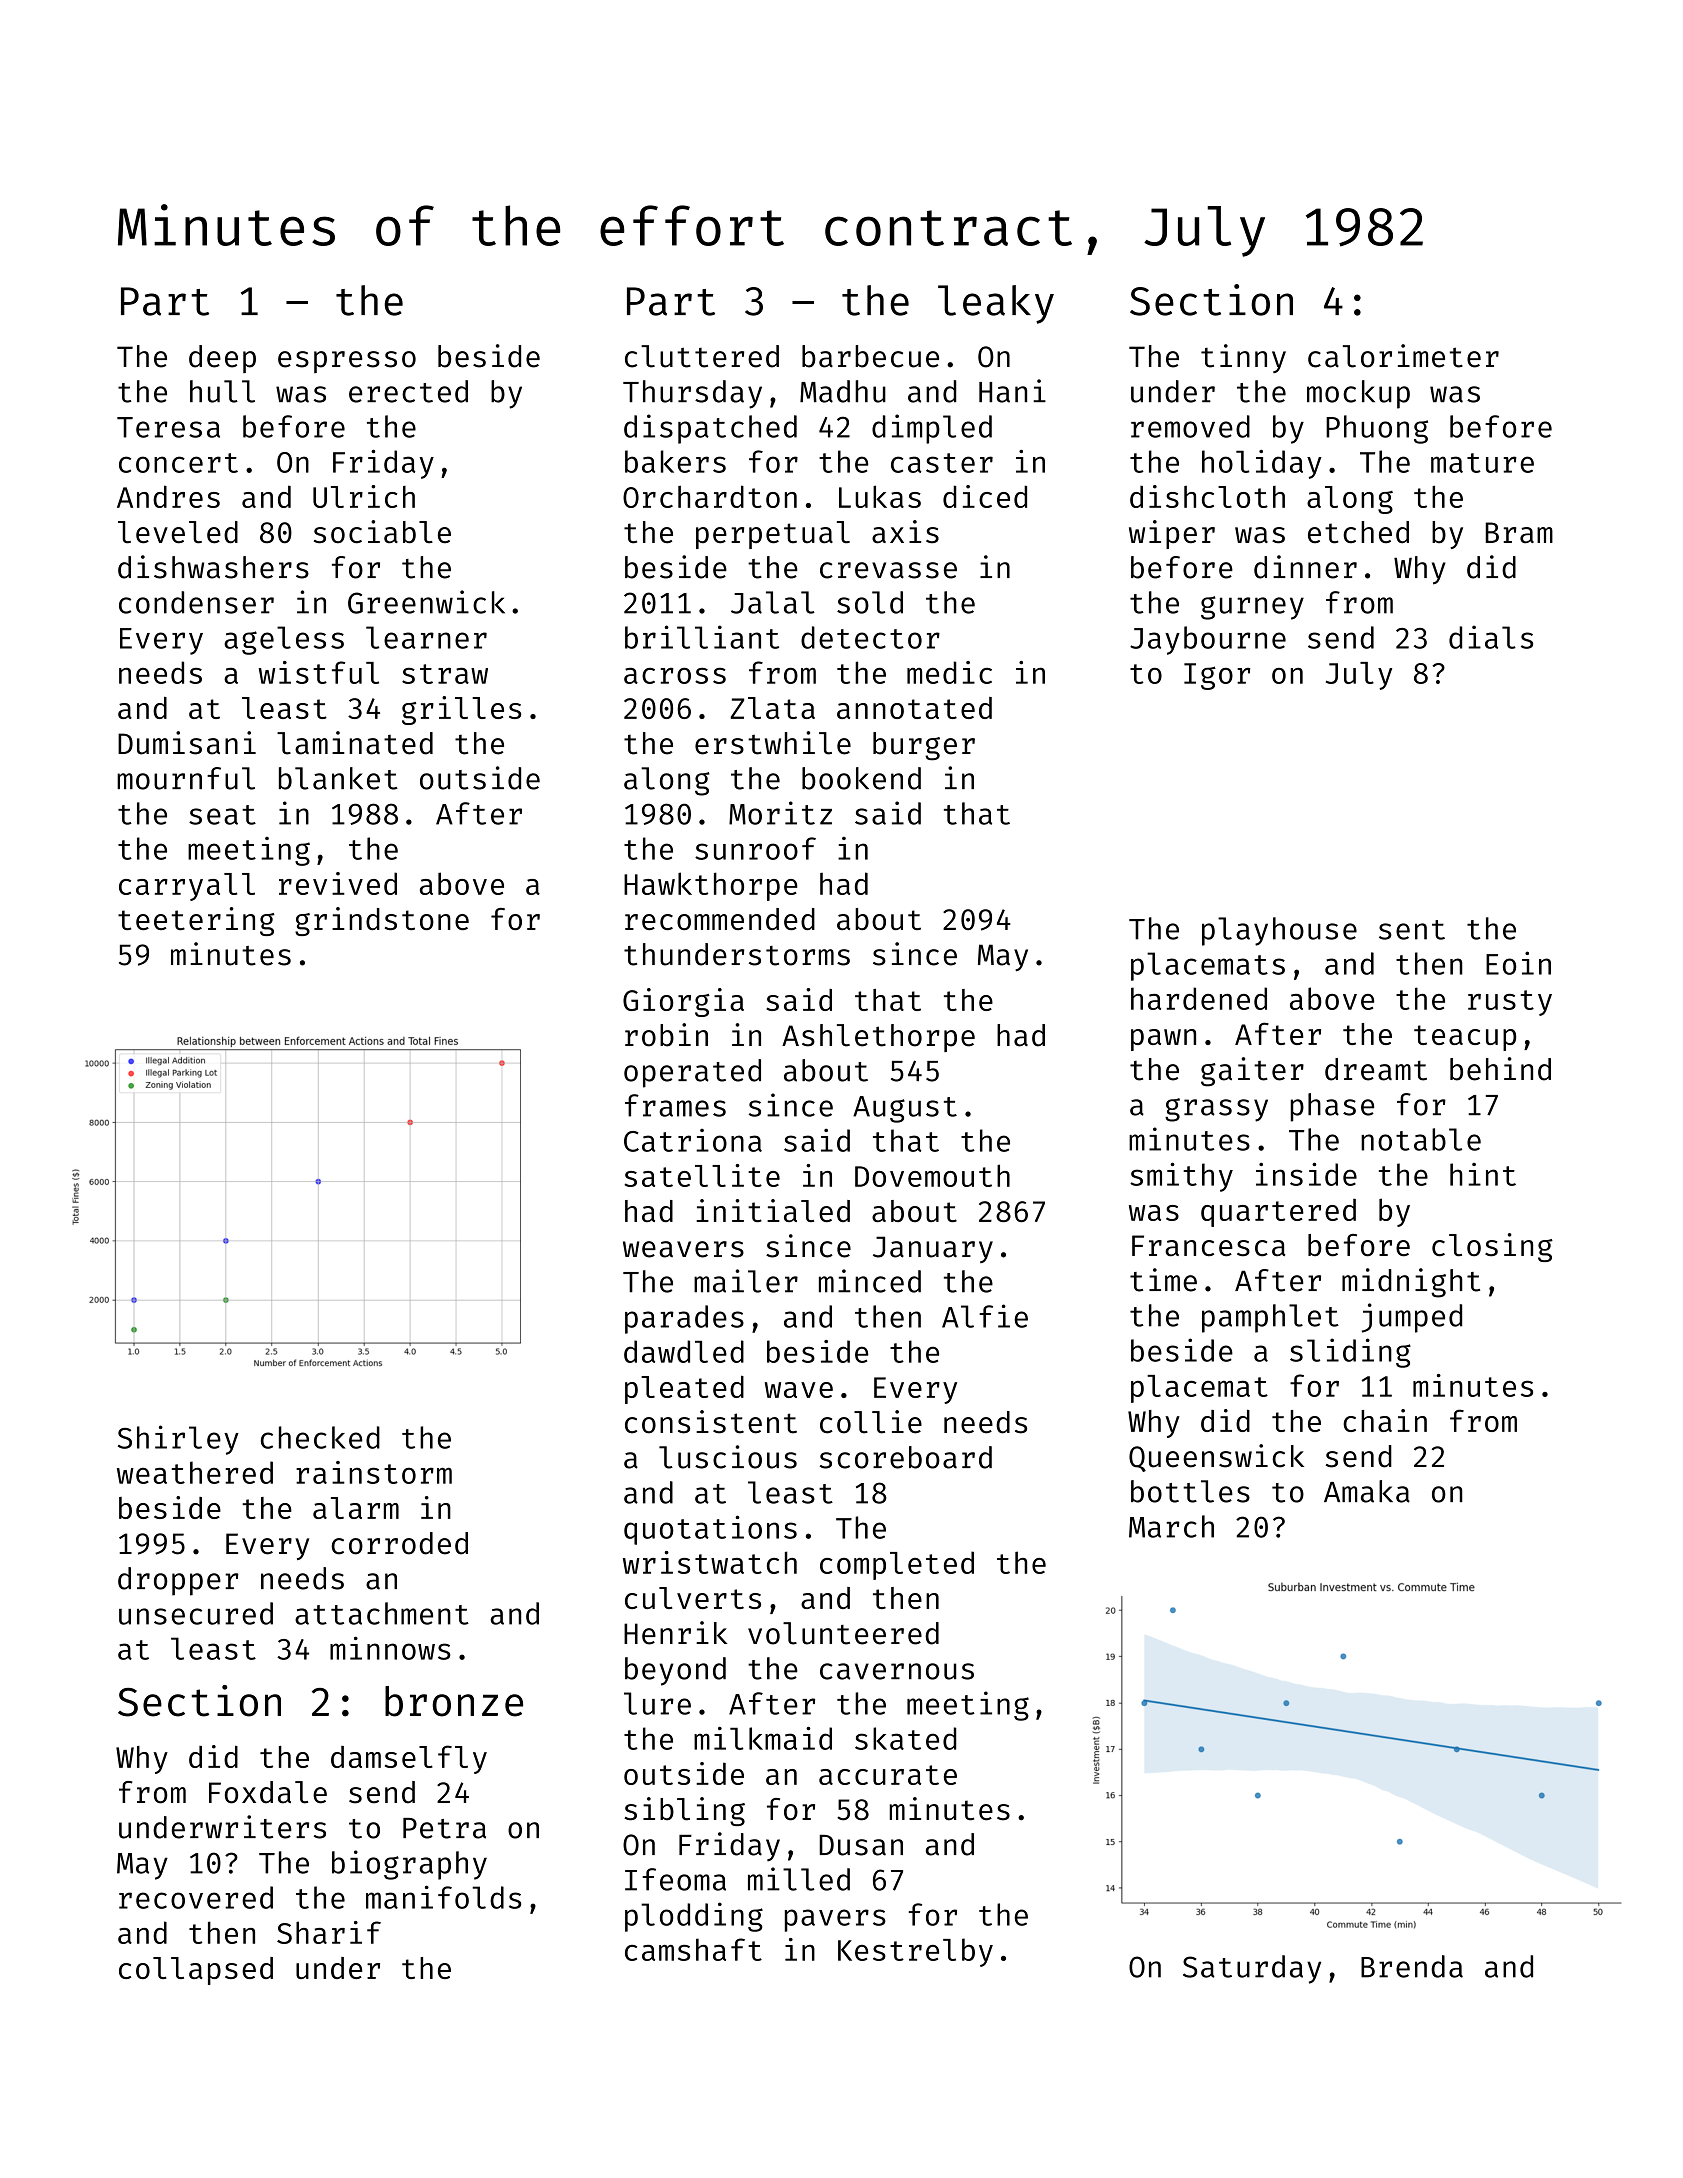  Describe the element at coordinates (996, 304) in the screenshot. I see `leaky` at that location.
